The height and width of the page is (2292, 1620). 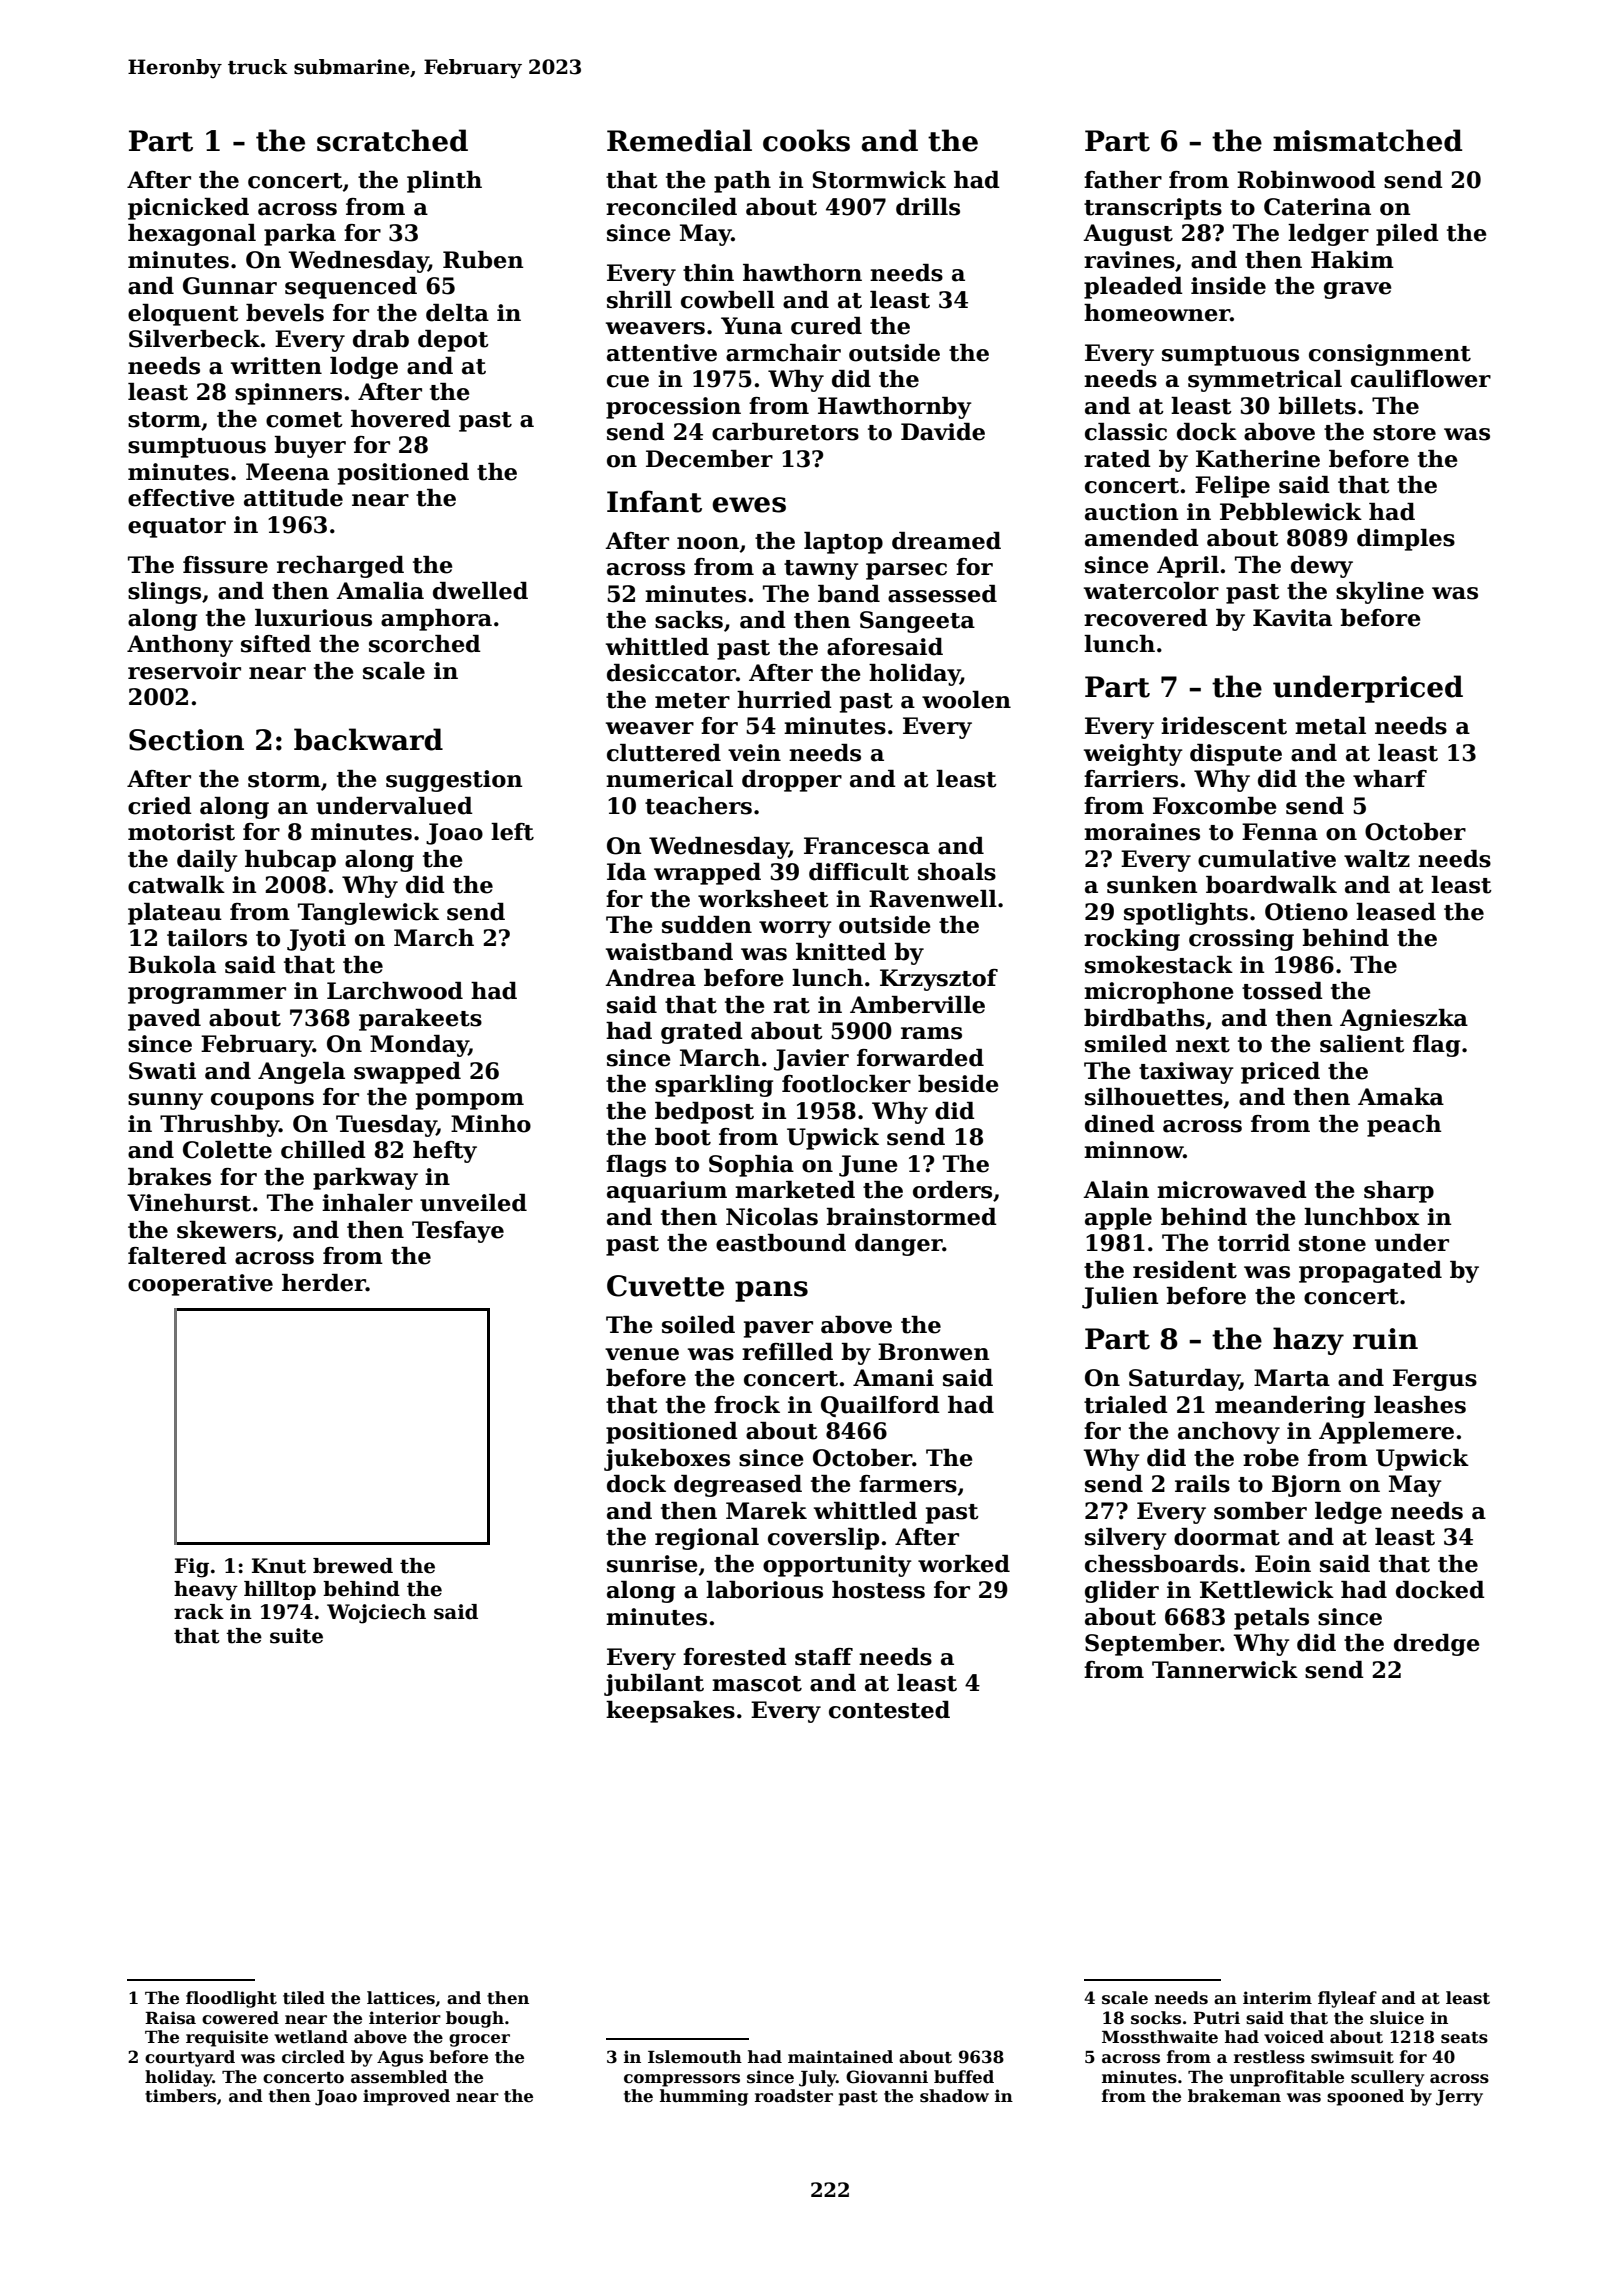 I want to click on cooks, so click(x=806, y=140).
